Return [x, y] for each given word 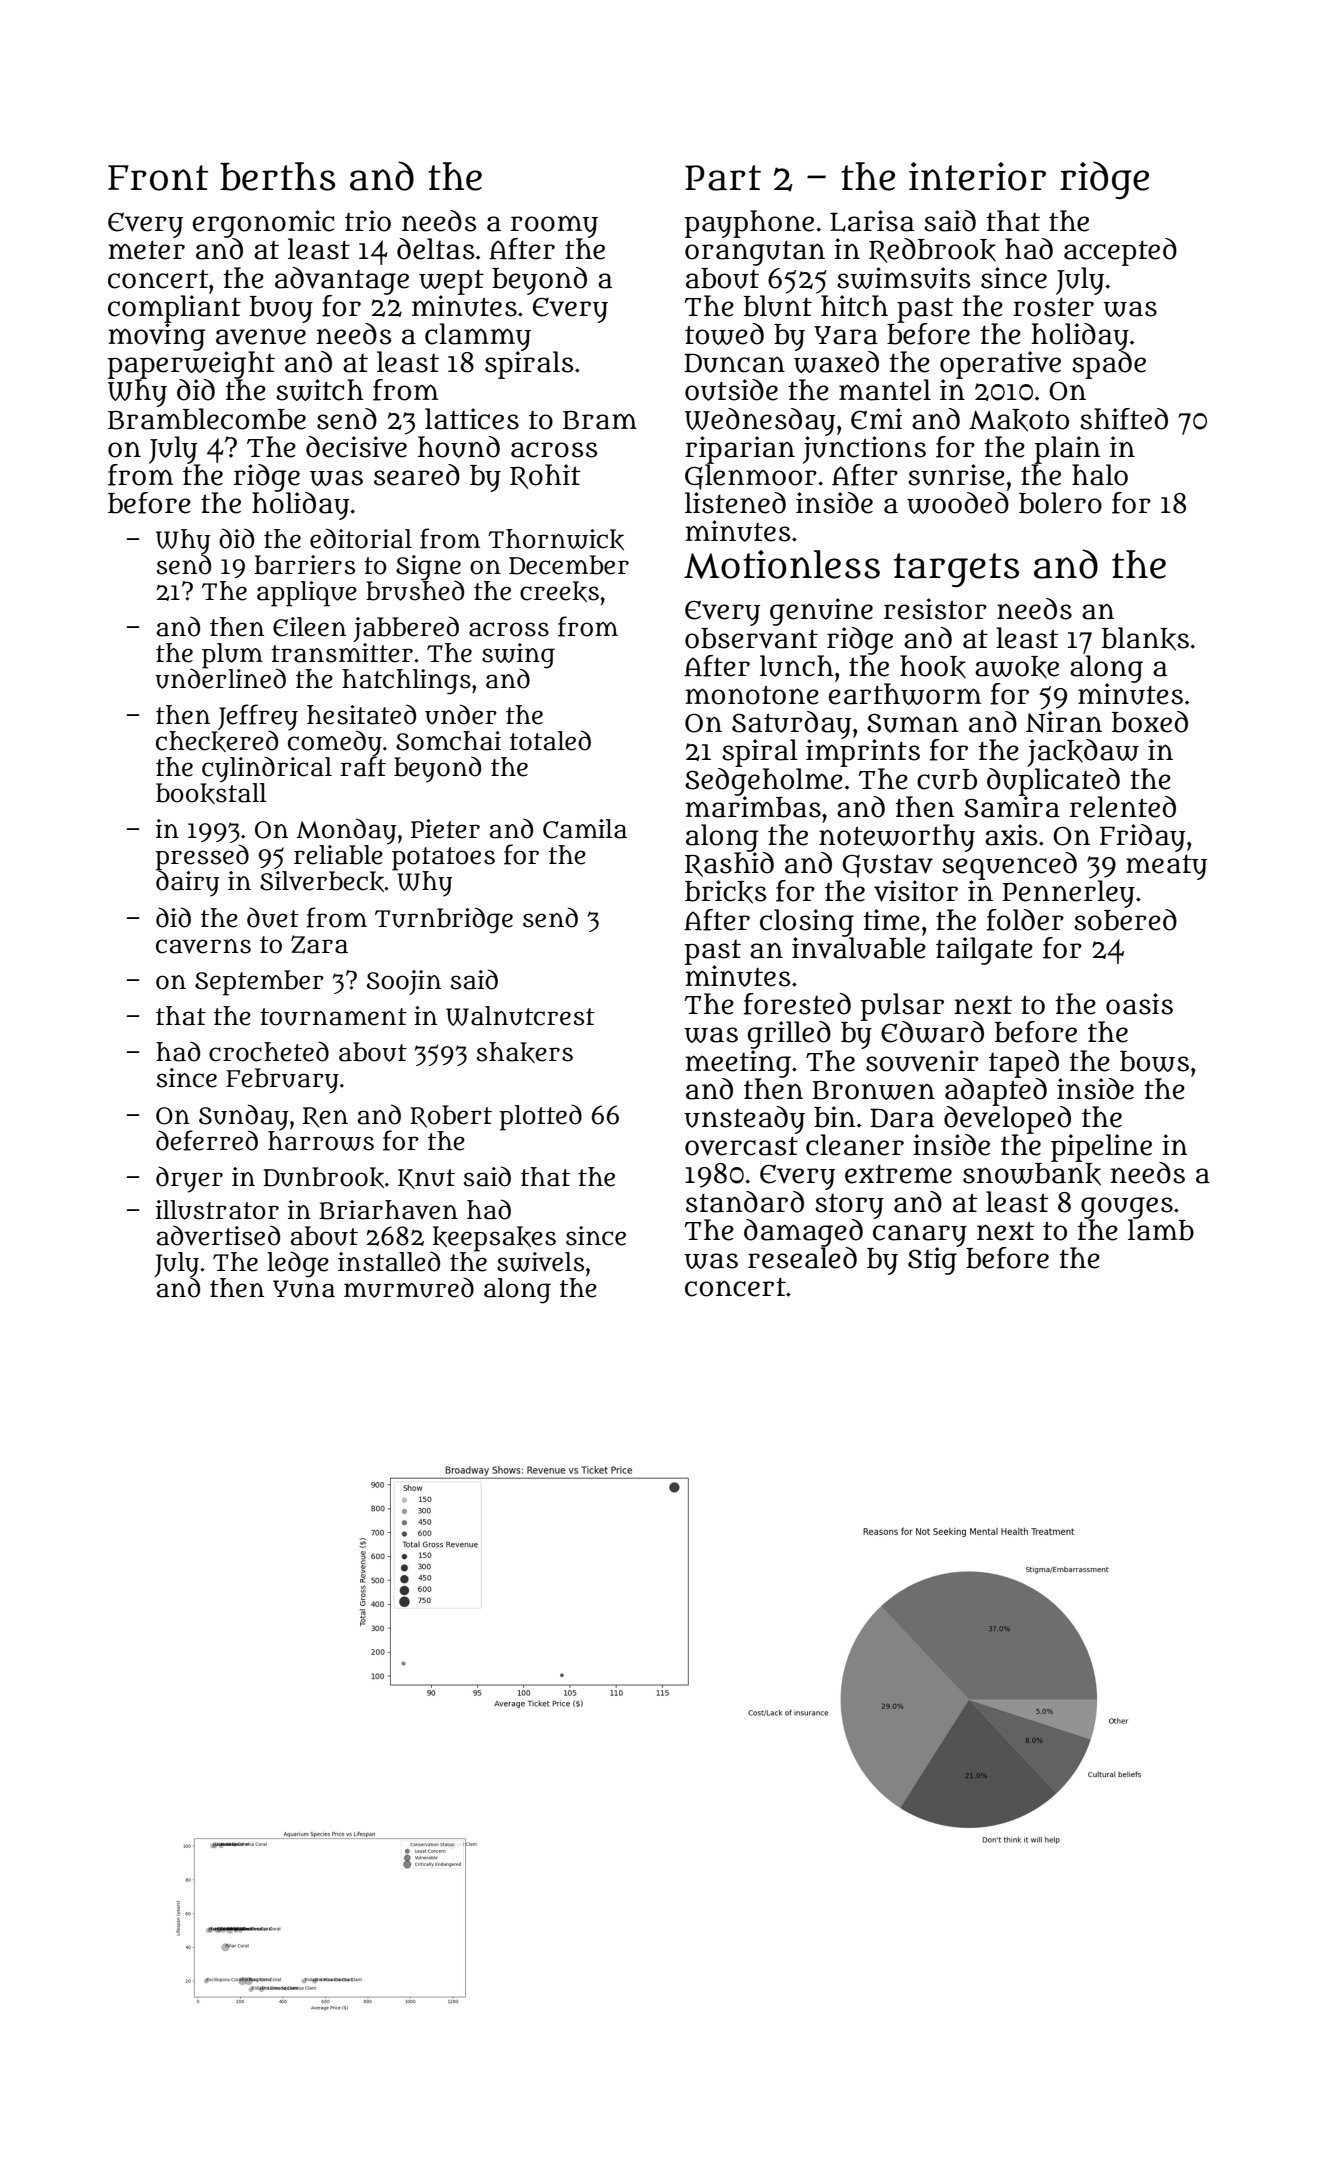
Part [723, 178]
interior [977, 176]
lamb [1161, 1230]
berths [277, 176]
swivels [540, 1262]
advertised [218, 1235]
